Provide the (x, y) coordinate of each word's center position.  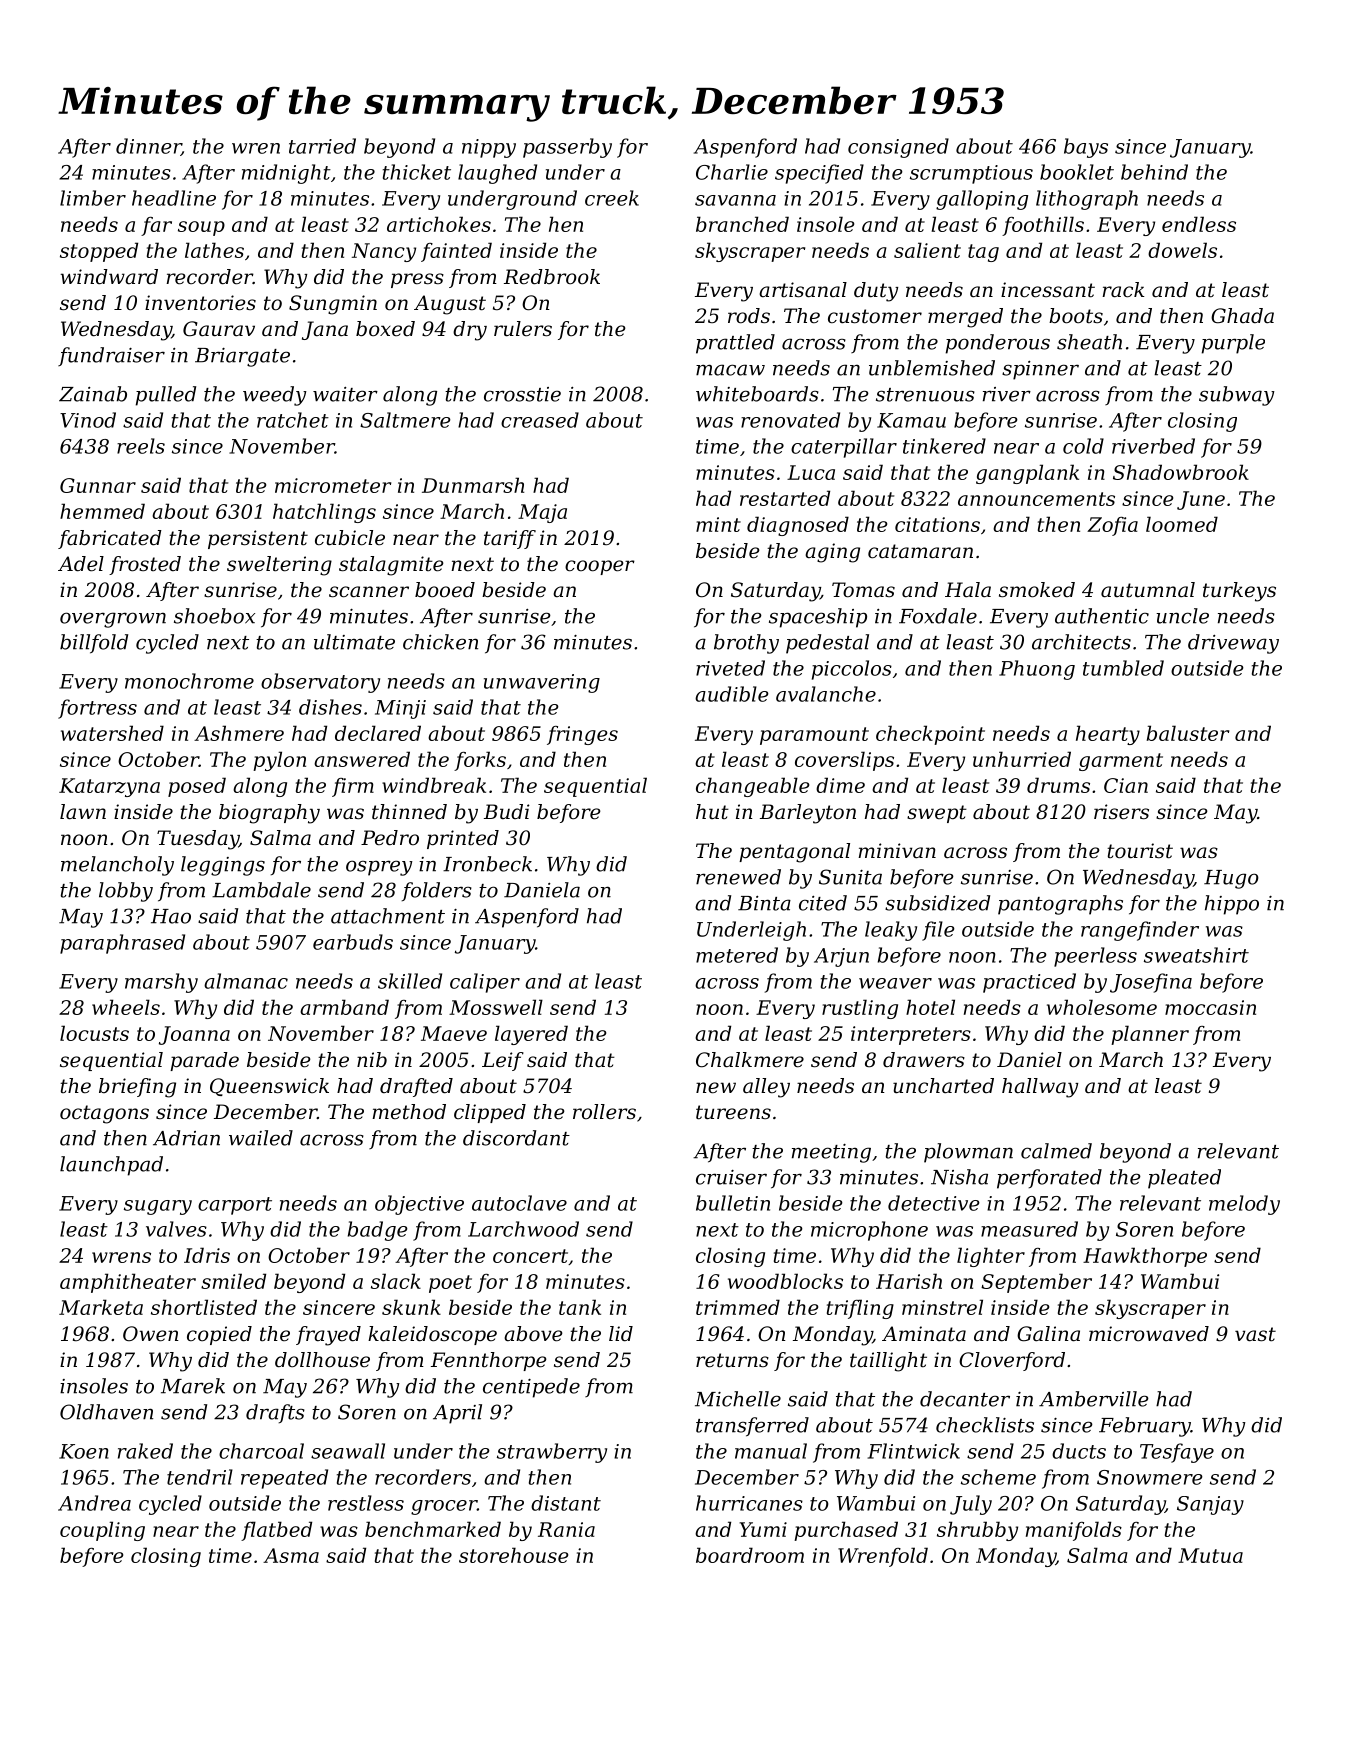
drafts (275, 1413)
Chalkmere (750, 1060)
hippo (1232, 905)
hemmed (102, 511)
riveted (730, 668)
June (1201, 500)
